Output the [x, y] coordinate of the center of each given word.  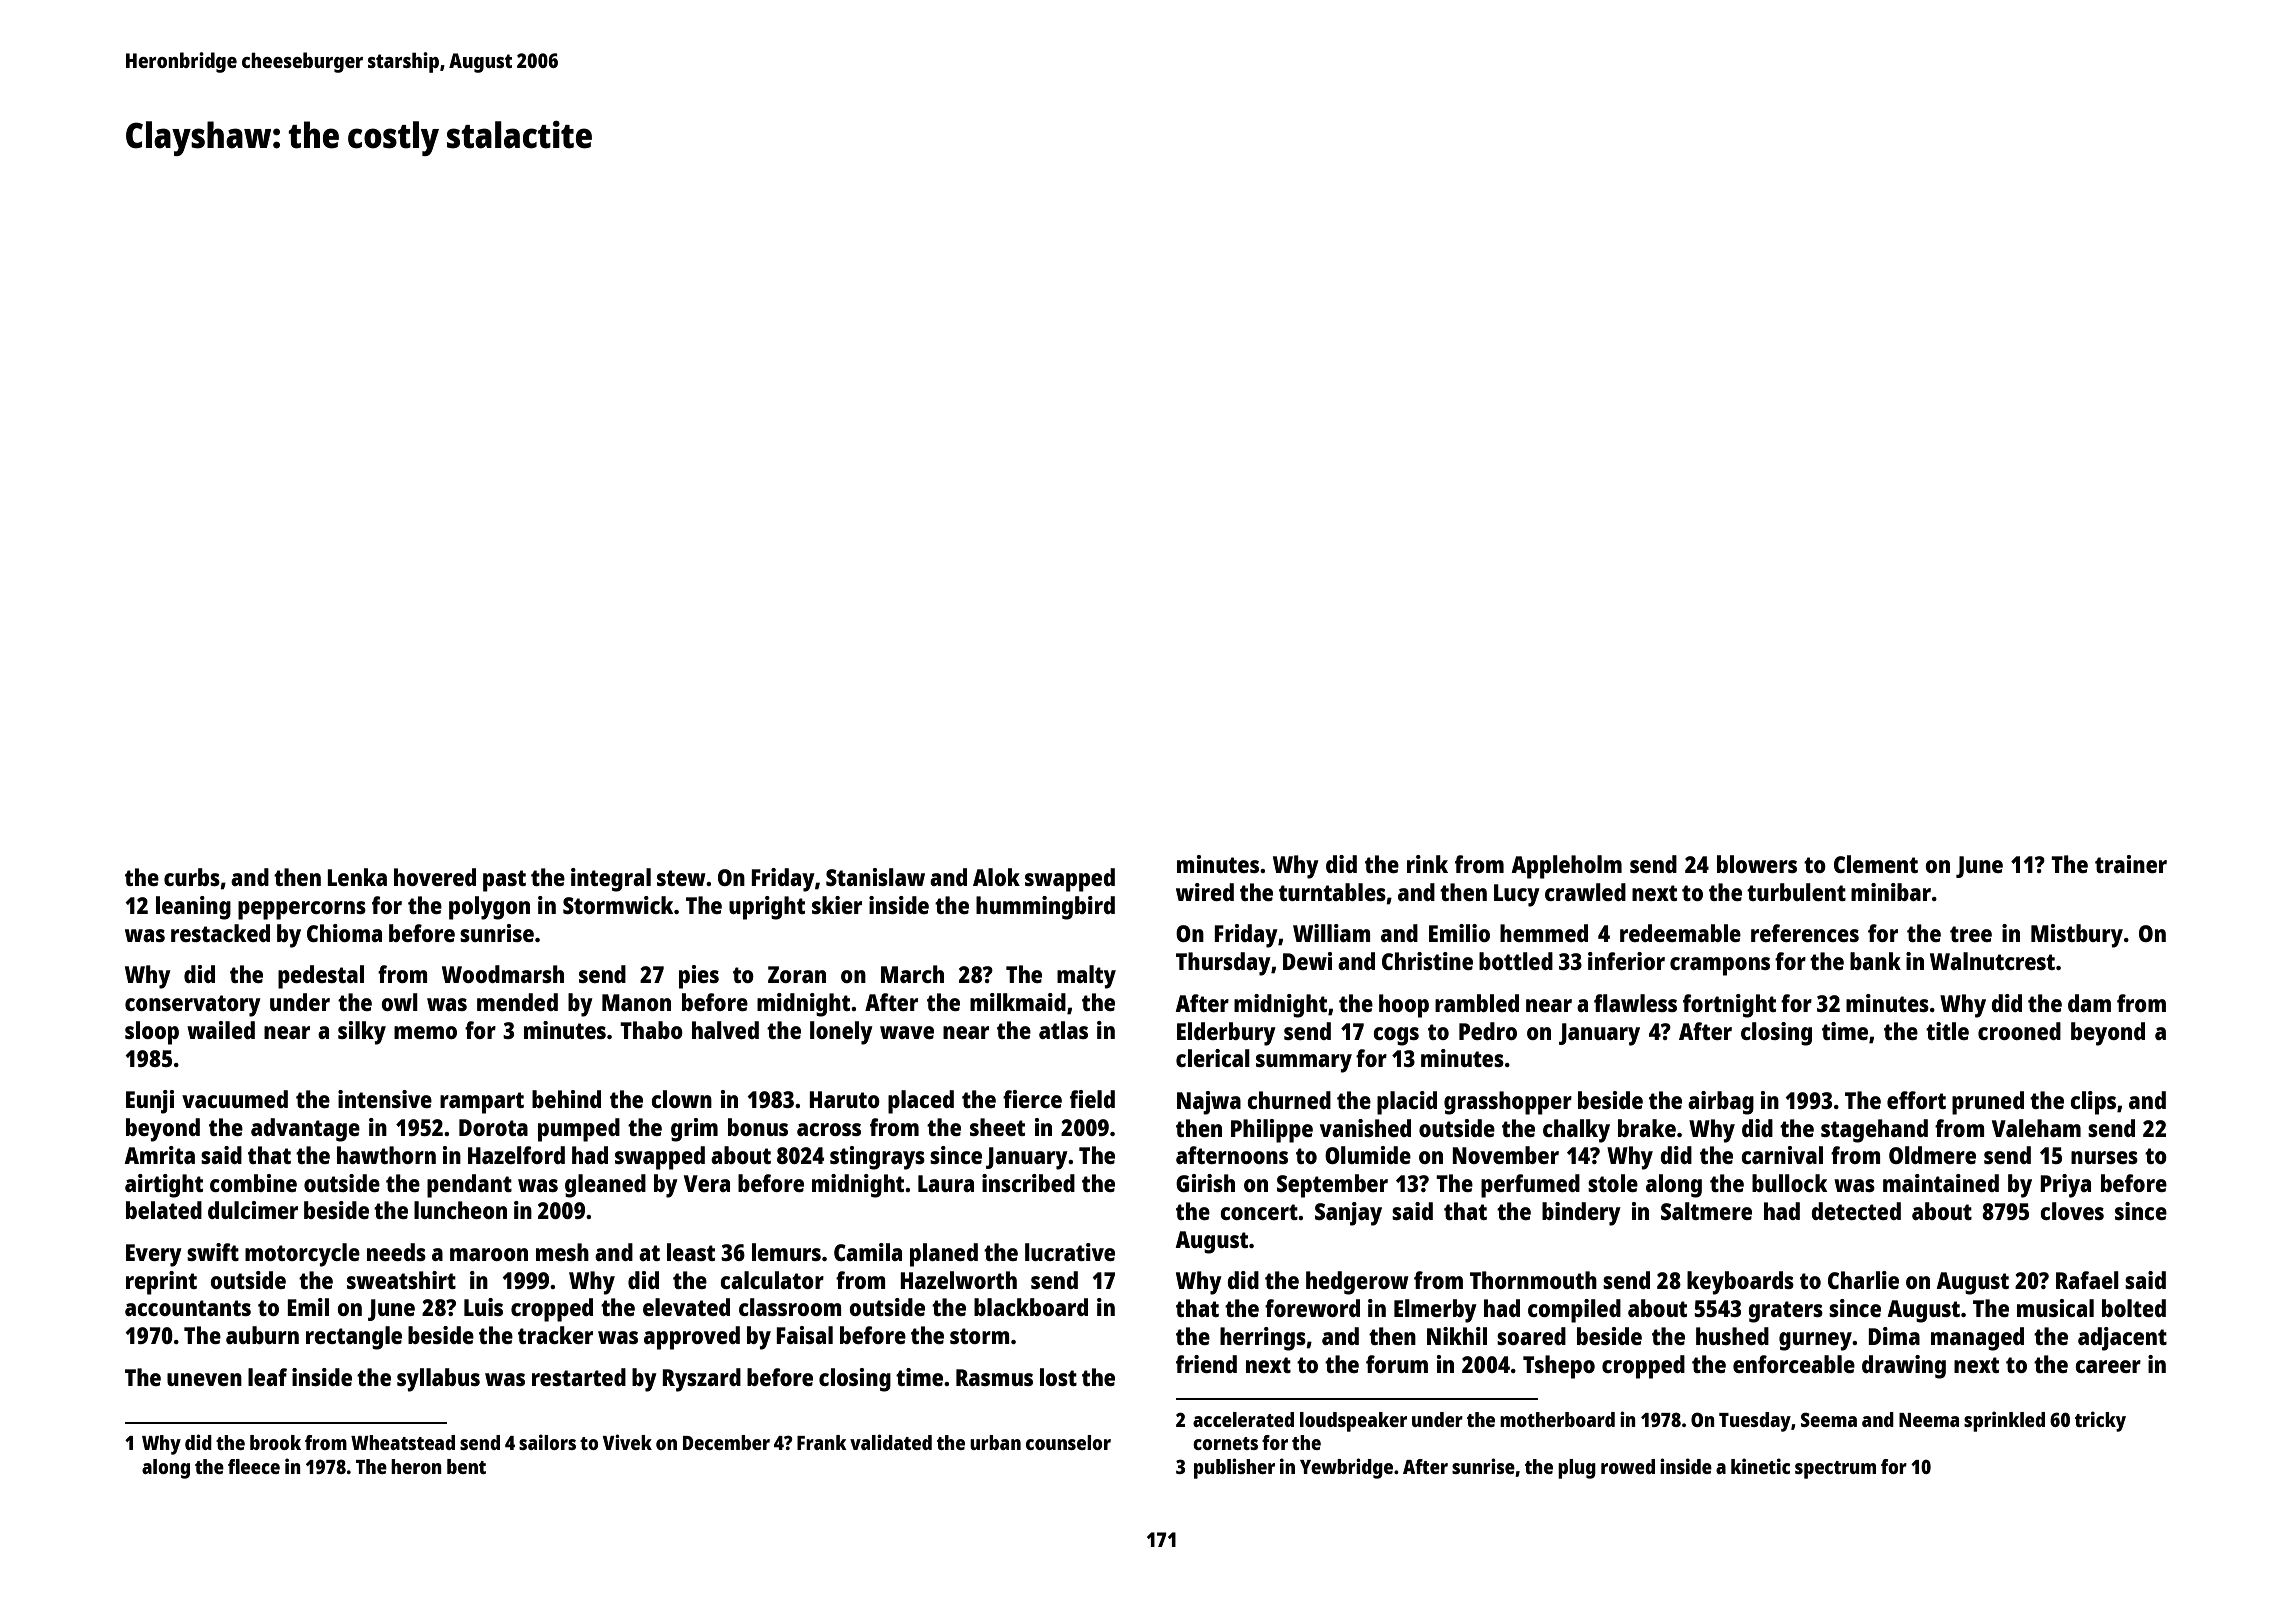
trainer [2131, 864]
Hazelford [516, 1155]
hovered [435, 877]
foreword [1312, 1308]
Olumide [1368, 1155]
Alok [996, 877]
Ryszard [701, 1380]
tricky [2100, 1421]
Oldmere [1932, 1155]
